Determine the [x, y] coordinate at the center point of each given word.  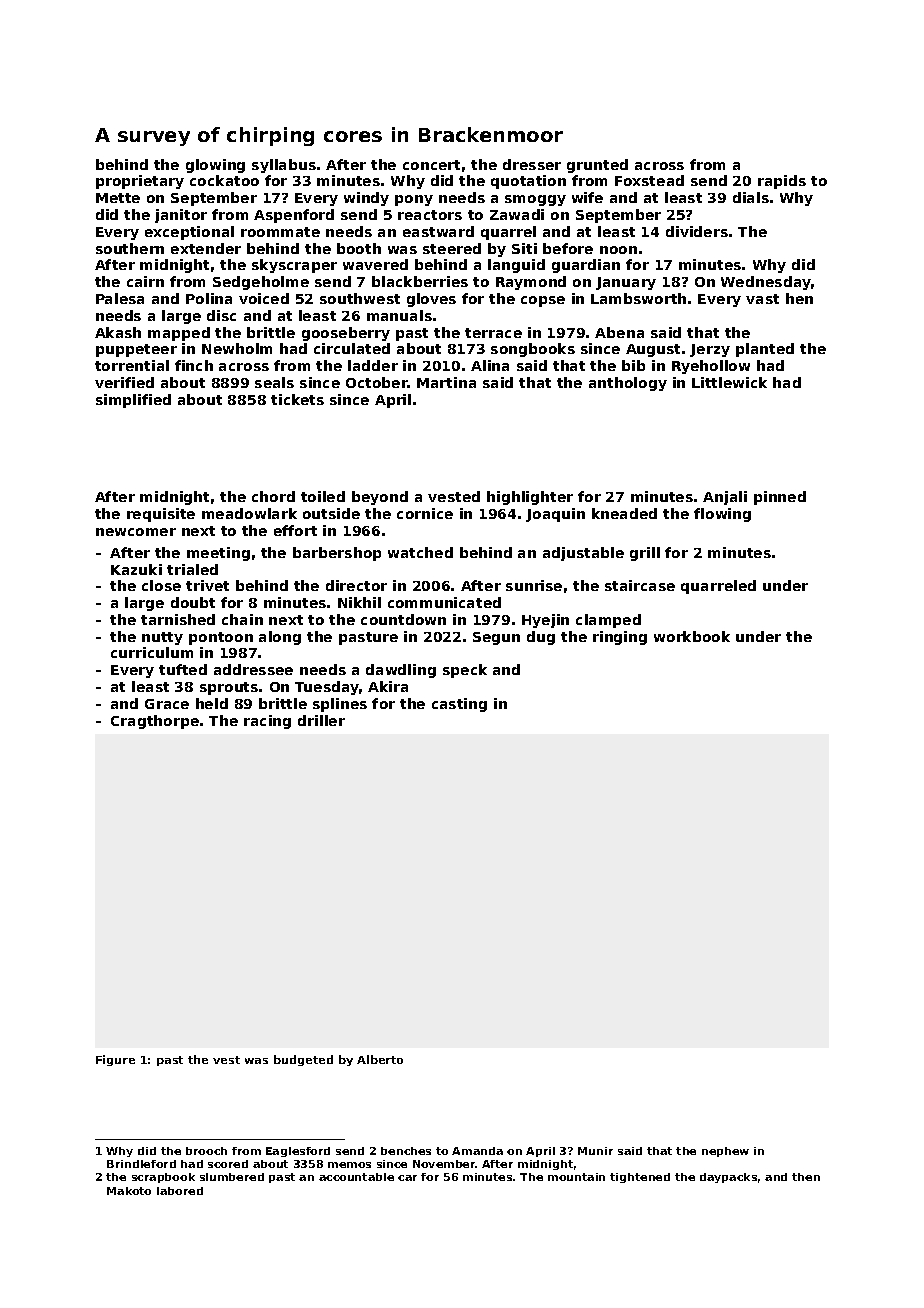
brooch [206, 1151]
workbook [692, 636]
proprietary [140, 182]
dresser [532, 164]
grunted [597, 166]
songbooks [533, 350]
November [444, 1164]
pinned [780, 498]
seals [274, 382]
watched [420, 552]
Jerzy [710, 350]
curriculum [152, 652]
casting [459, 705]
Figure [115, 1060]
